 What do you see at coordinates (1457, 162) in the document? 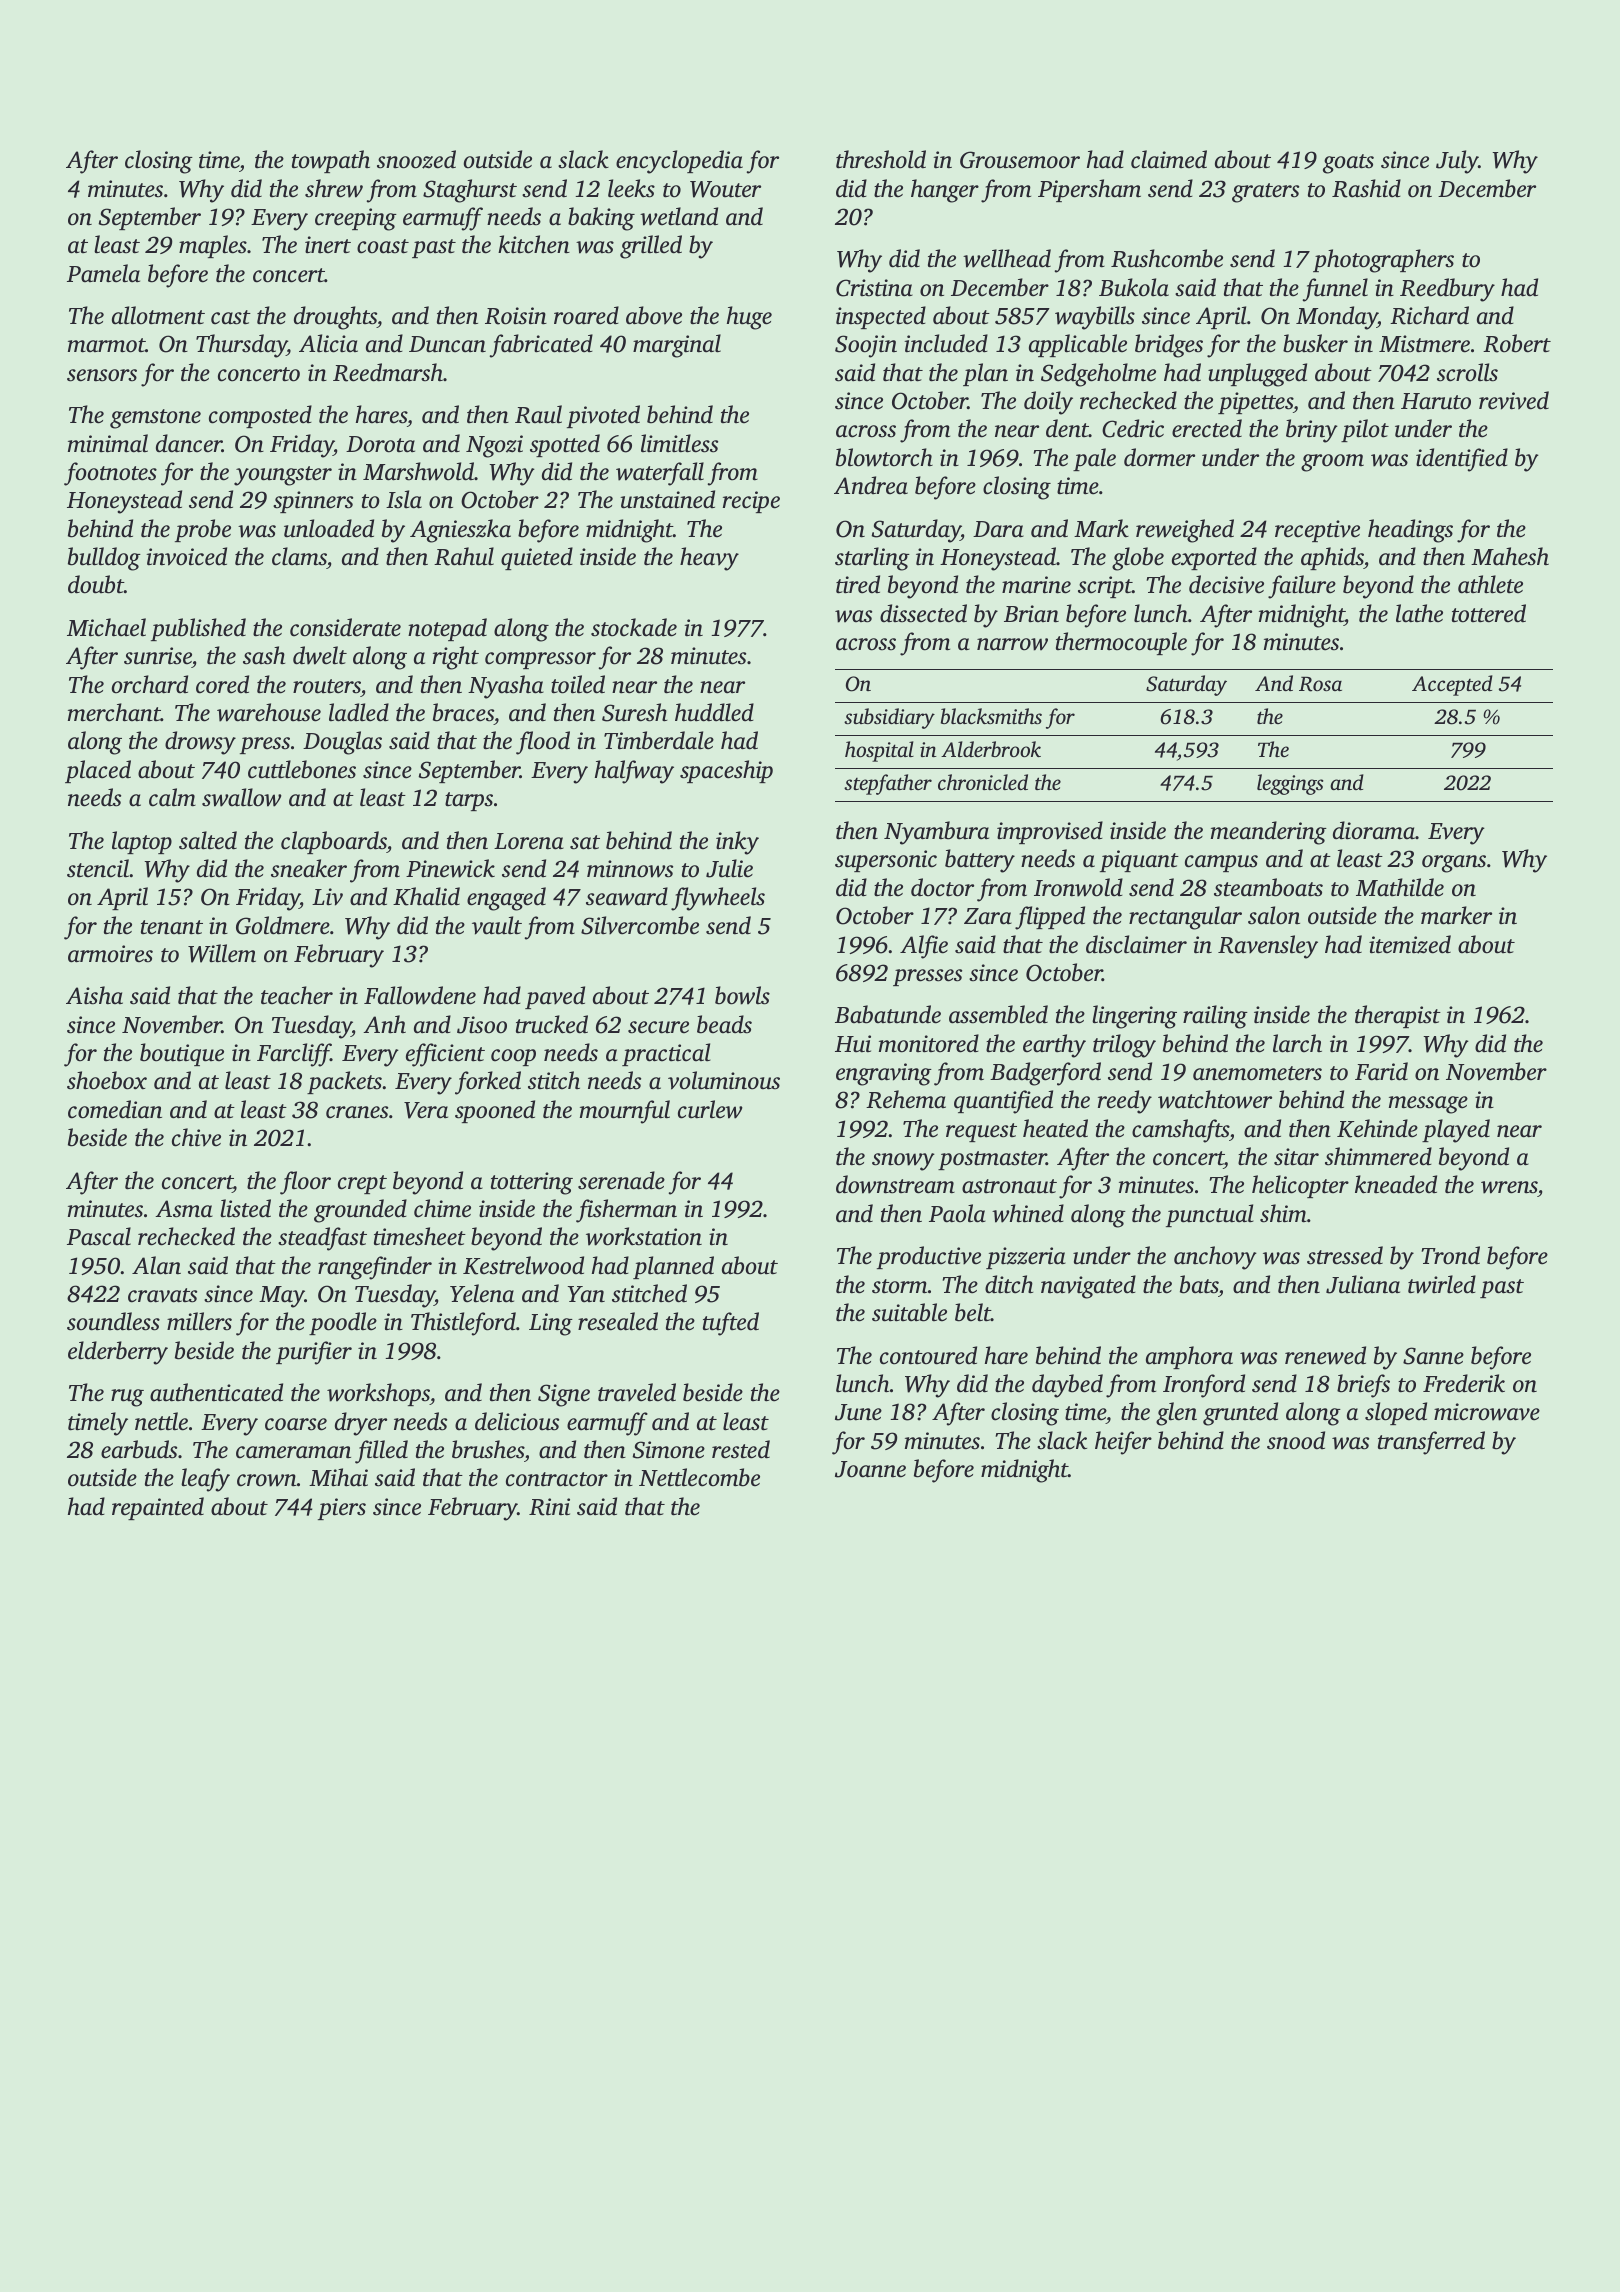
I see `July` at bounding box center [1457, 162].
